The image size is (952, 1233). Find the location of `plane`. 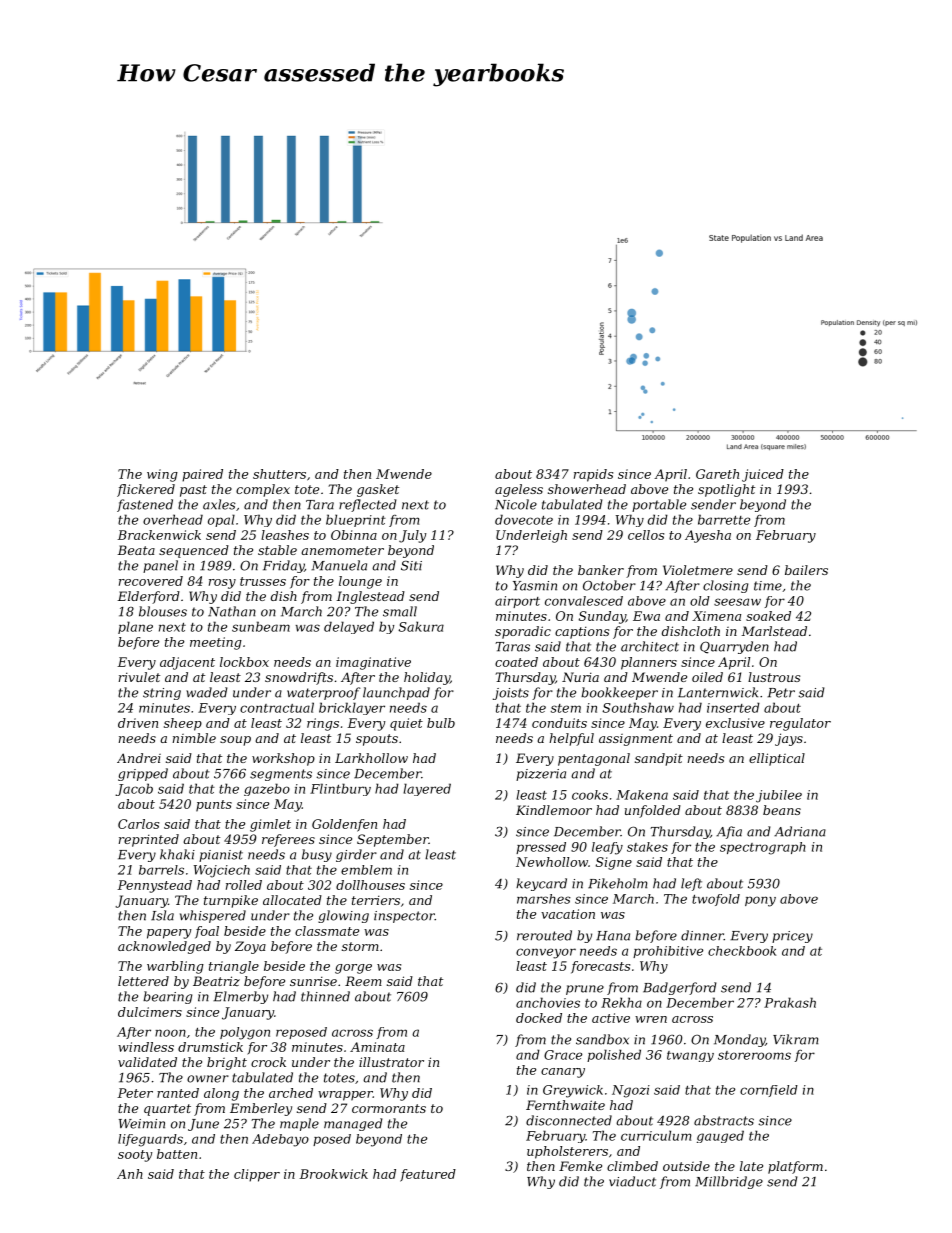

plane is located at coordinates (135, 627).
